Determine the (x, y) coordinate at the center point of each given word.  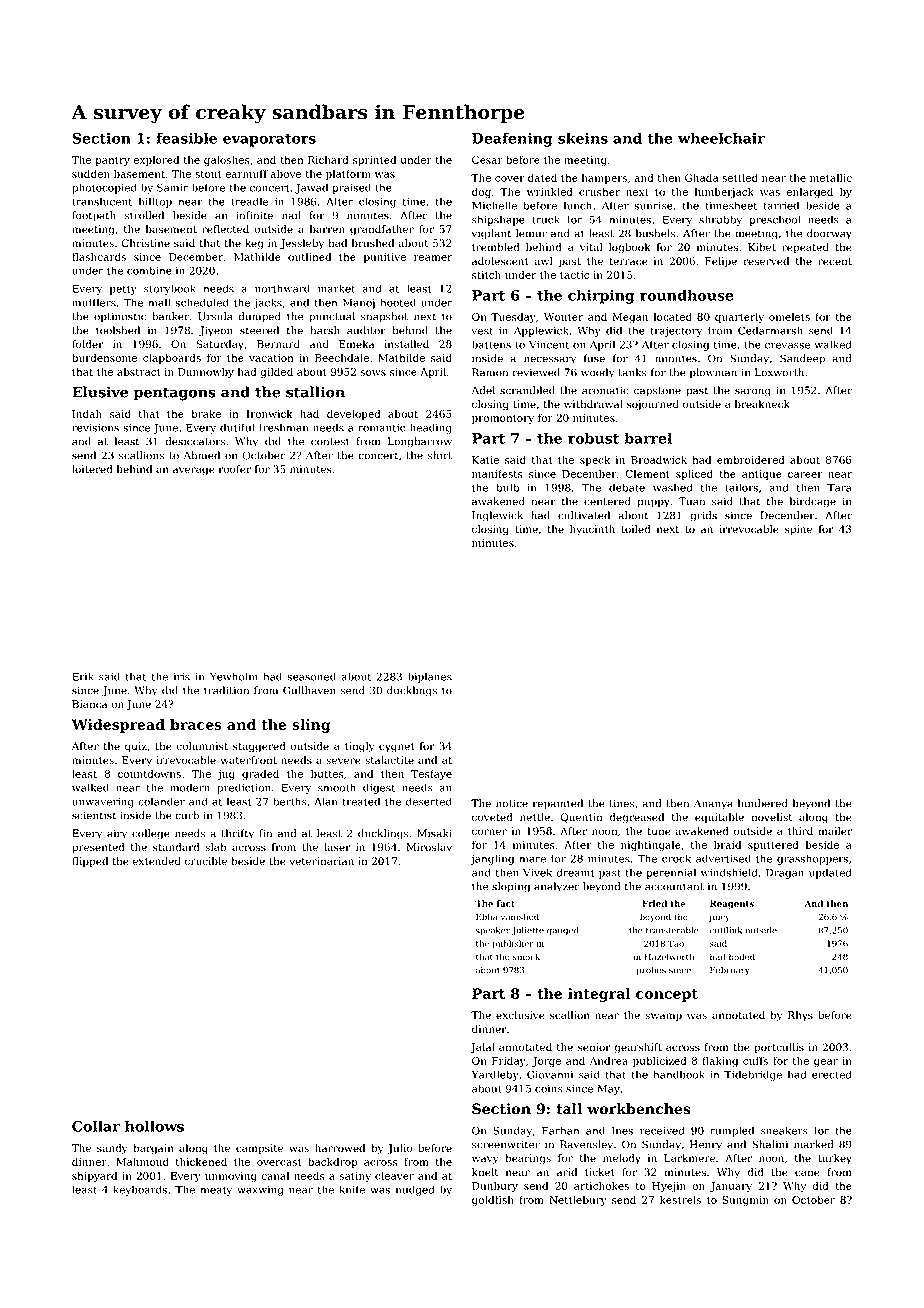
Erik (83, 676)
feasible (186, 138)
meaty (216, 1191)
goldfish (493, 1200)
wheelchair (721, 138)
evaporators (269, 140)
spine (798, 530)
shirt (440, 455)
